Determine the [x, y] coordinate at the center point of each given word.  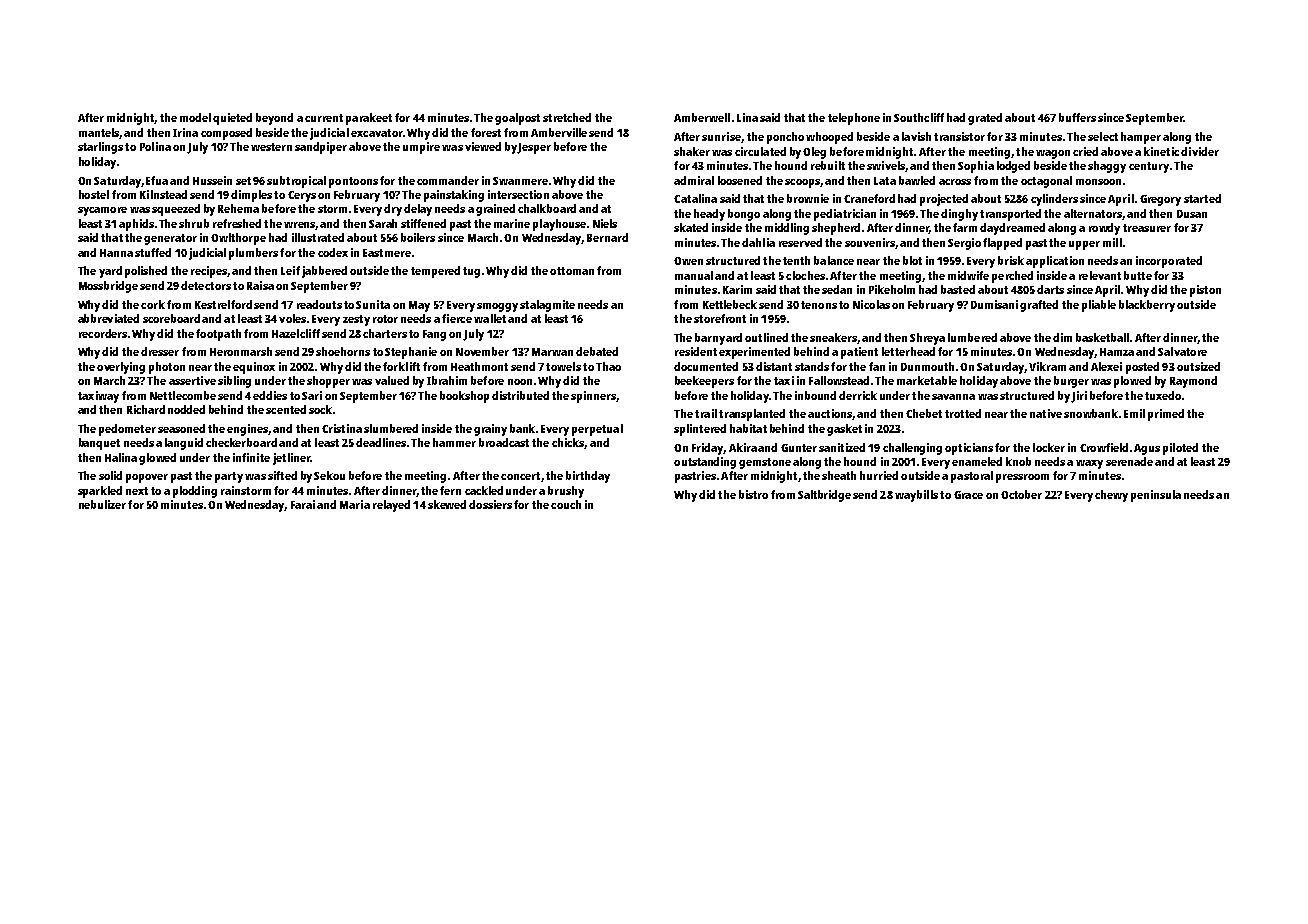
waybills [916, 496]
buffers [1077, 117]
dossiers [490, 504]
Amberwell [702, 117]
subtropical [296, 182]
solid [110, 475]
